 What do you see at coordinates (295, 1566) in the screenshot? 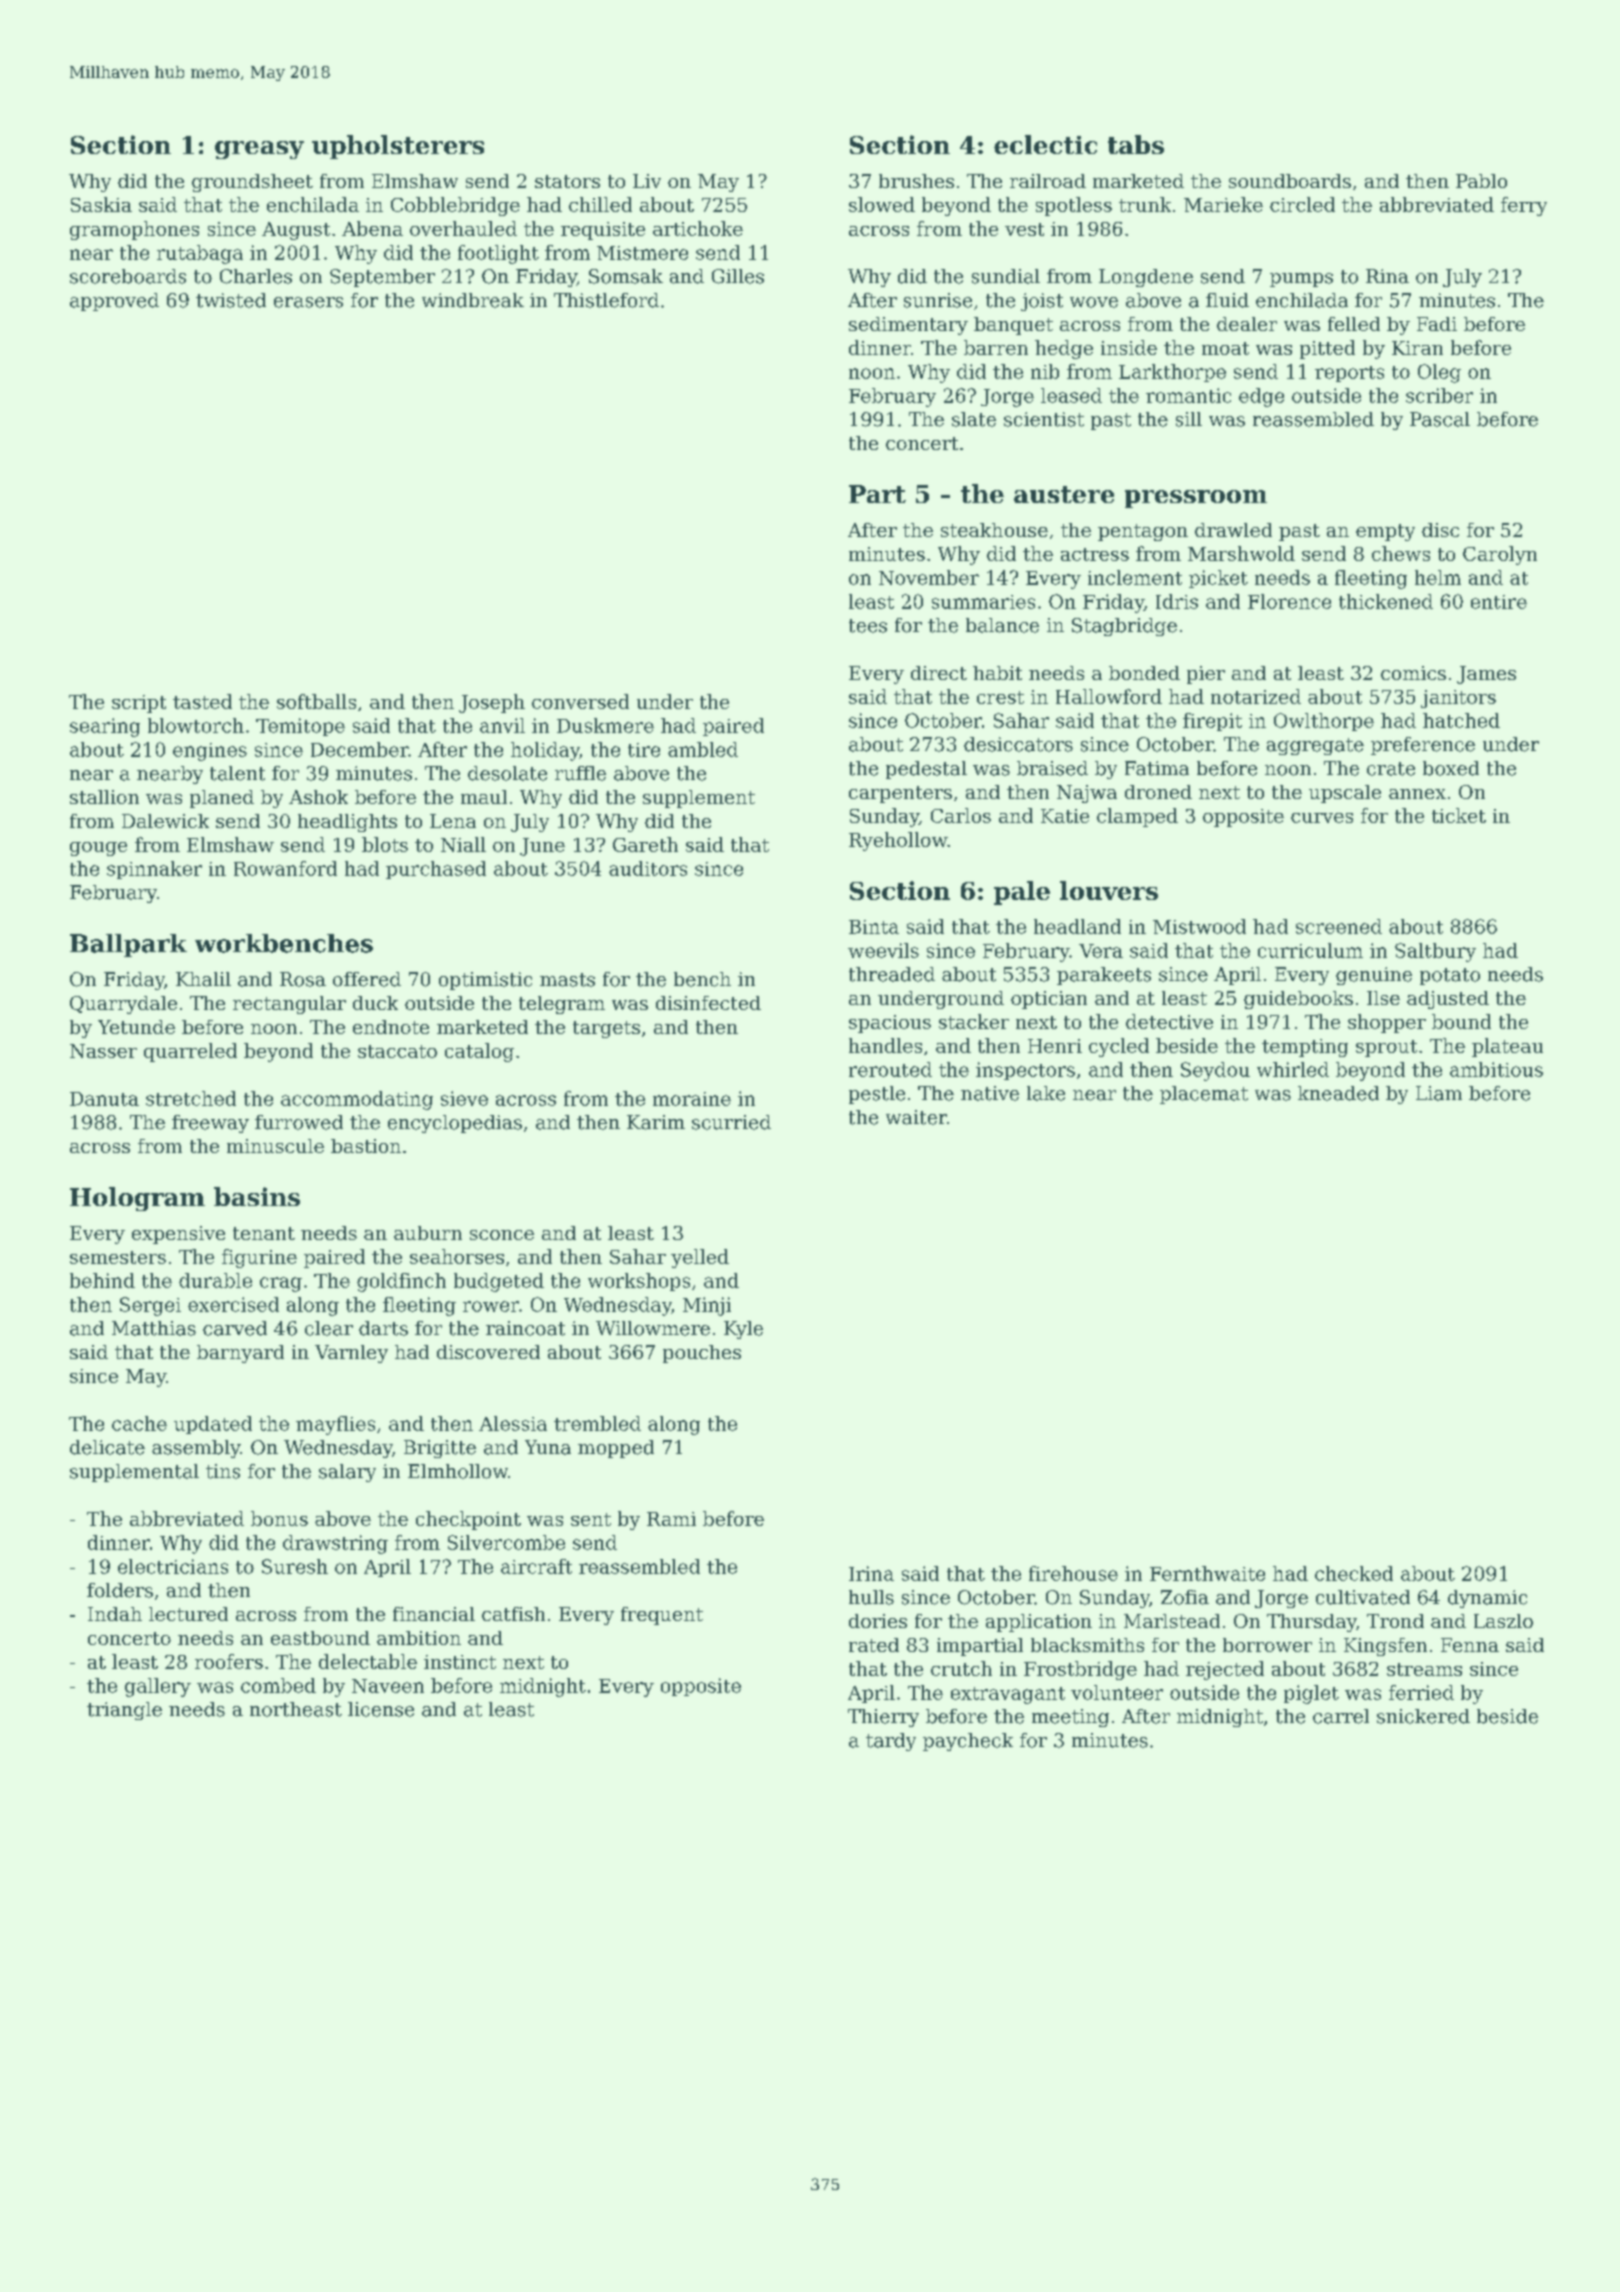
I see `Suresh` at bounding box center [295, 1566].
